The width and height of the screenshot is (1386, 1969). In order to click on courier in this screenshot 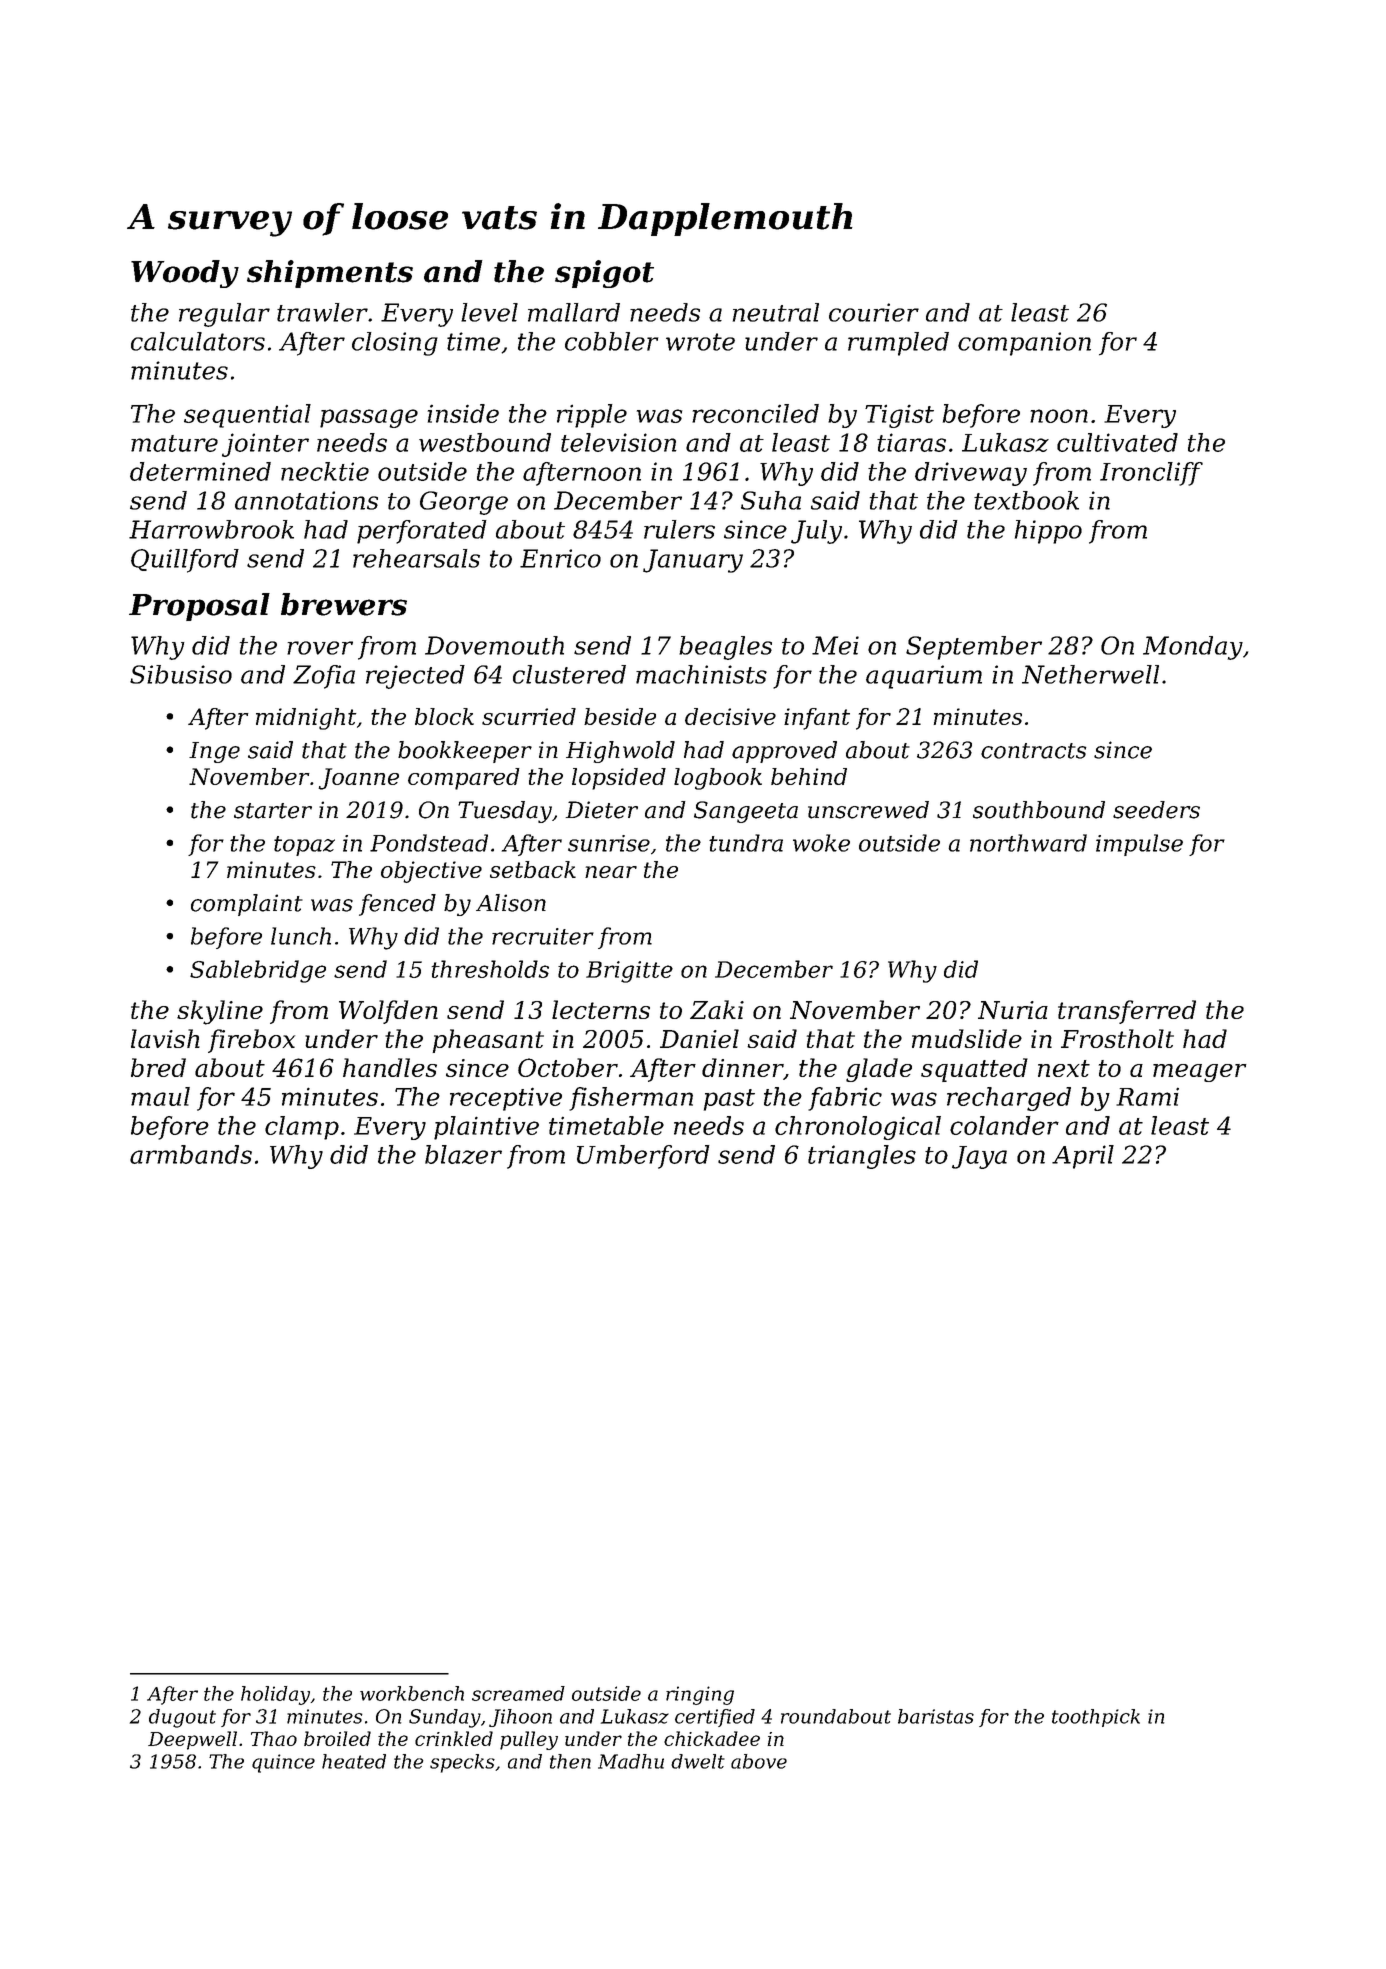, I will do `click(874, 312)`.
